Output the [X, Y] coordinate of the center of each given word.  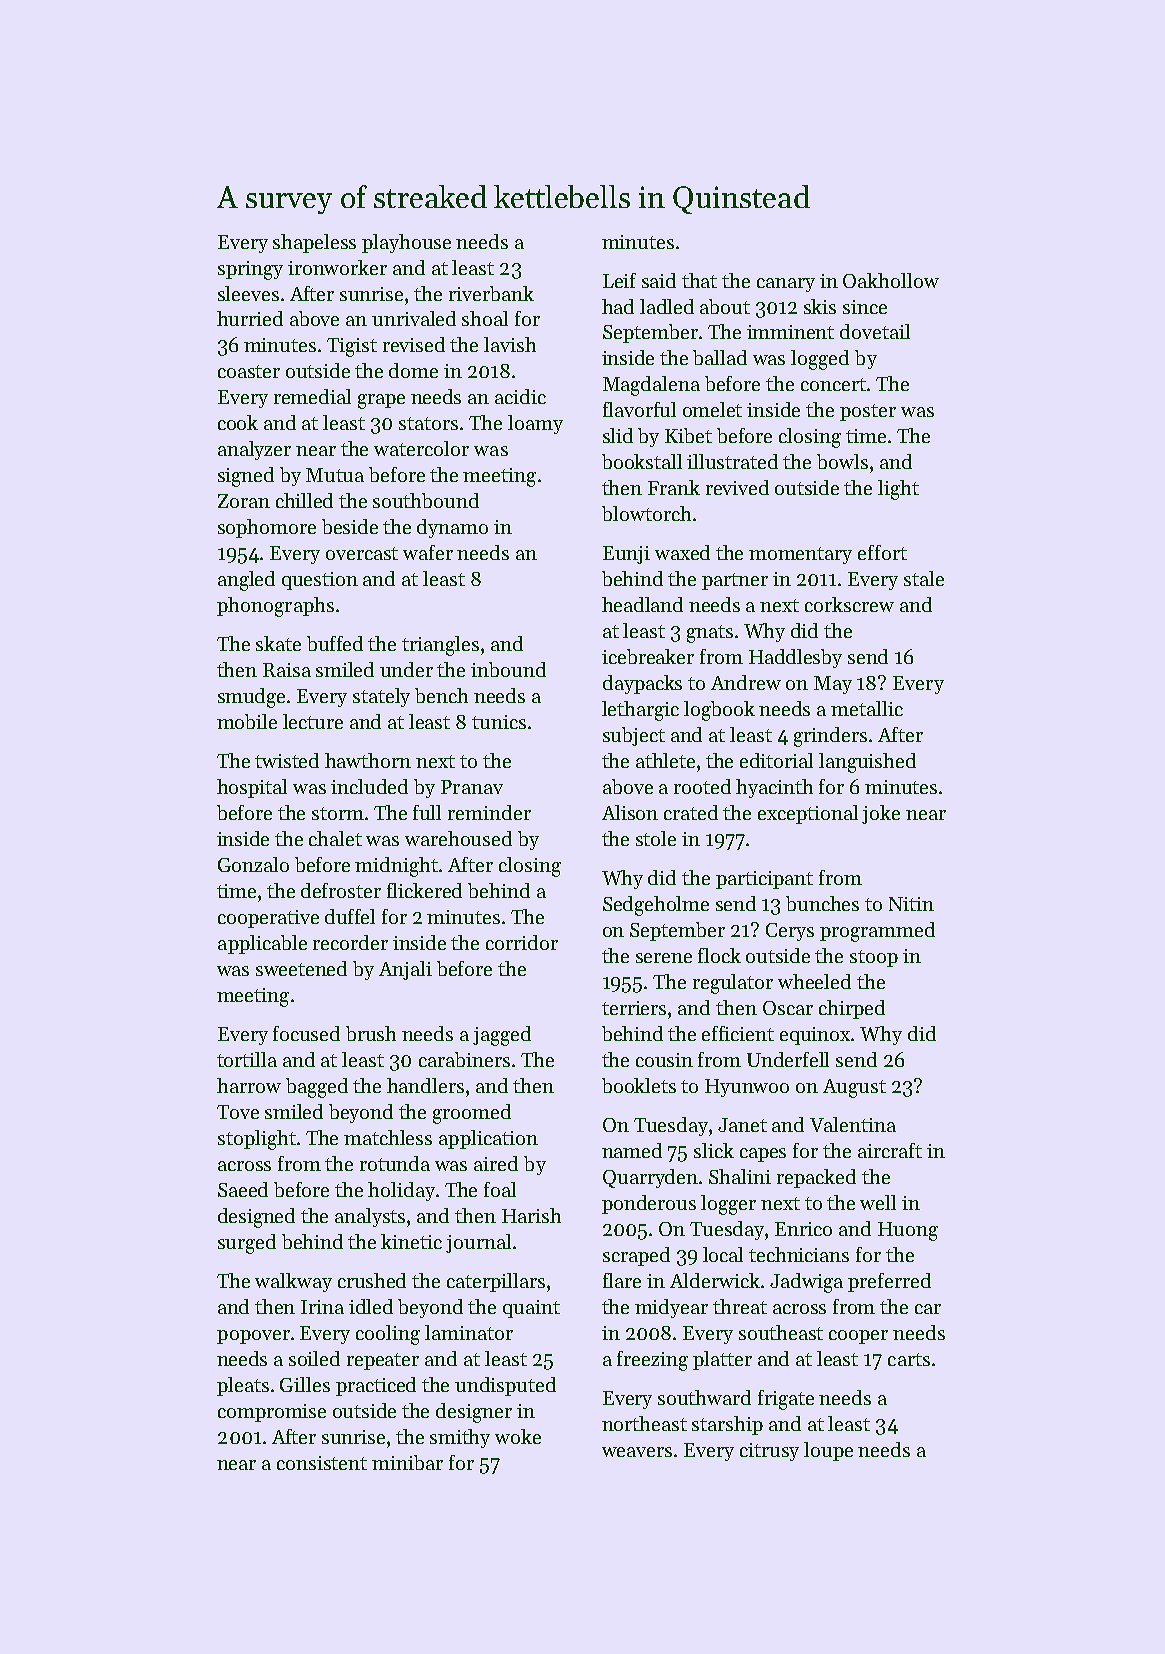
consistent [322, 1463]
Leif [619, 280]
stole [656, 838]
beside [350, 526]
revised [414, 344]
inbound [508, 669]
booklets [639, 1085]
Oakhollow [891, 280]
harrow [249, 1085]
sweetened [301, 968]
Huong [908, 1231]
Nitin [911, 904]
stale [924, 578]
